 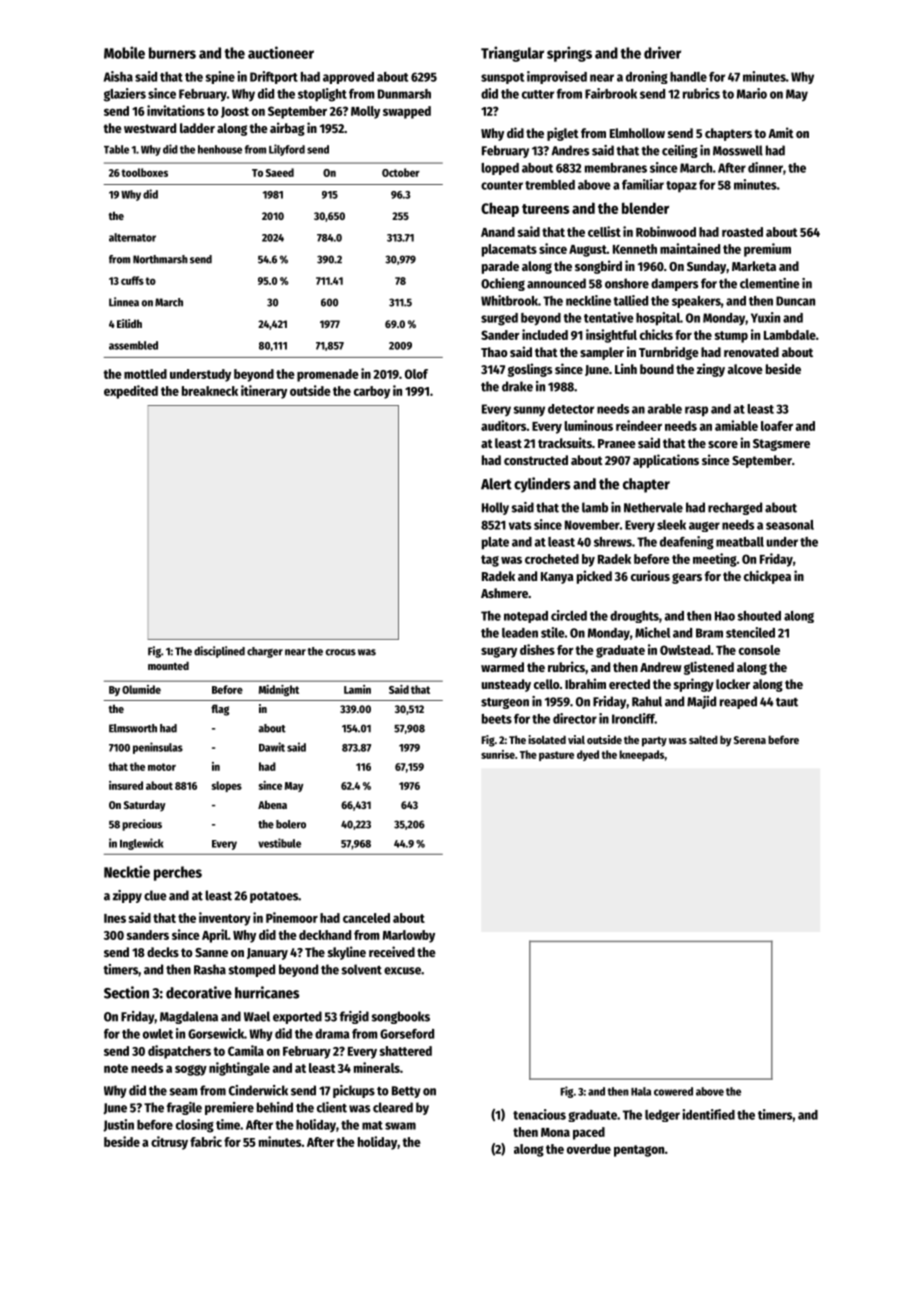 I want to click on hurricanes, so click(x=267, y=992).
